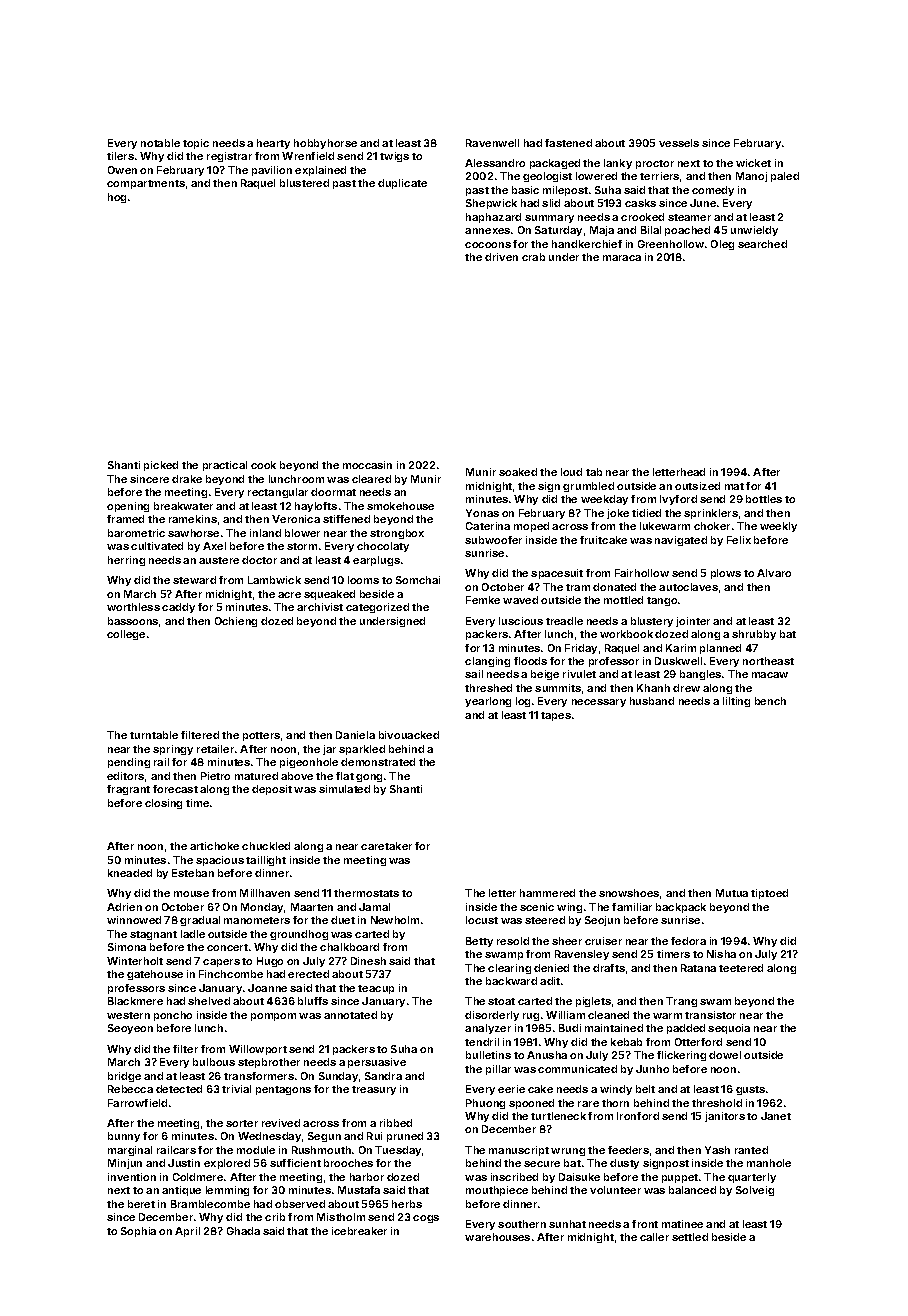 The width and height of the page is (908, 1316). I want to click on caretaker, so click(386, 846).
